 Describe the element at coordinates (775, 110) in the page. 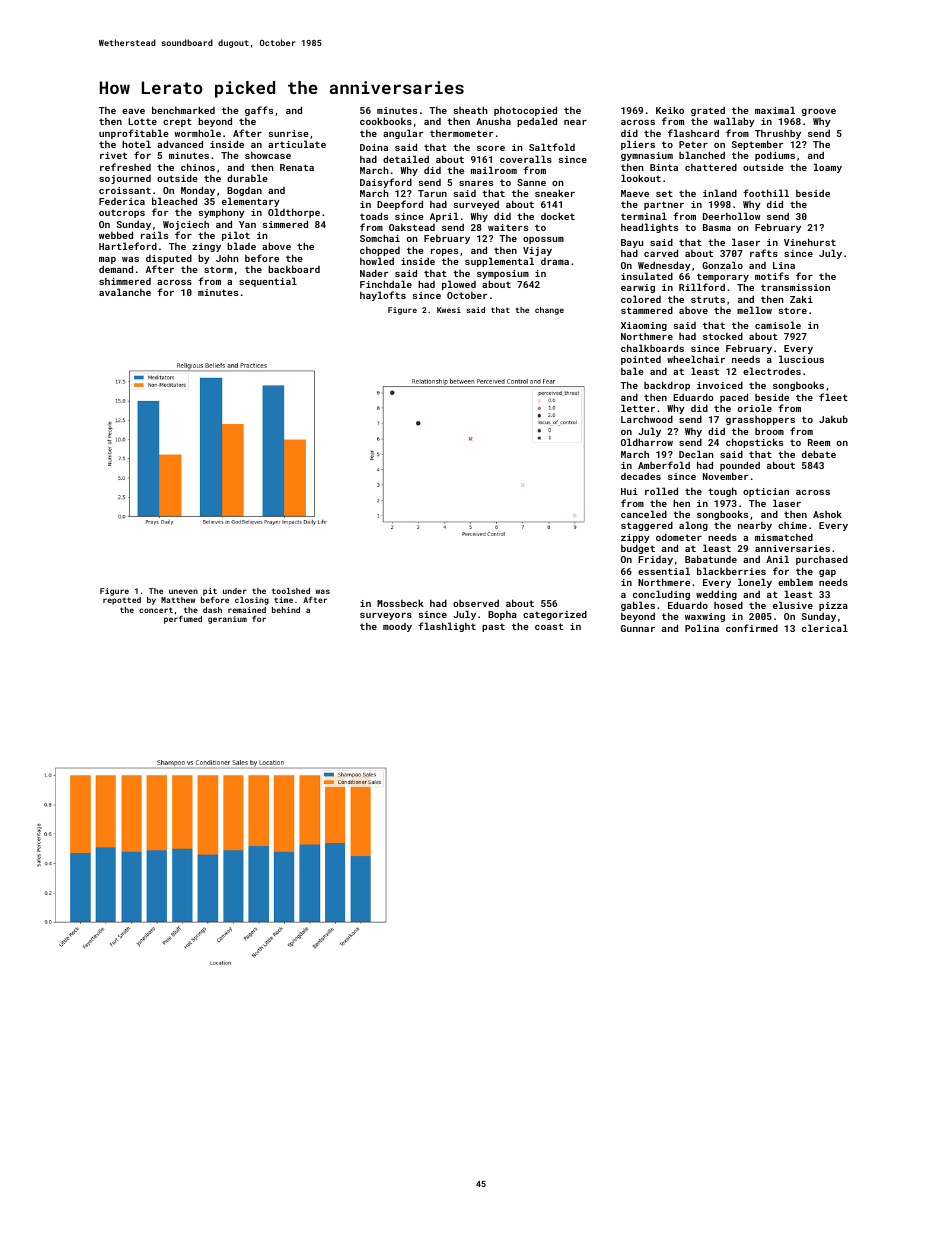

I see `maximal` at that location.
